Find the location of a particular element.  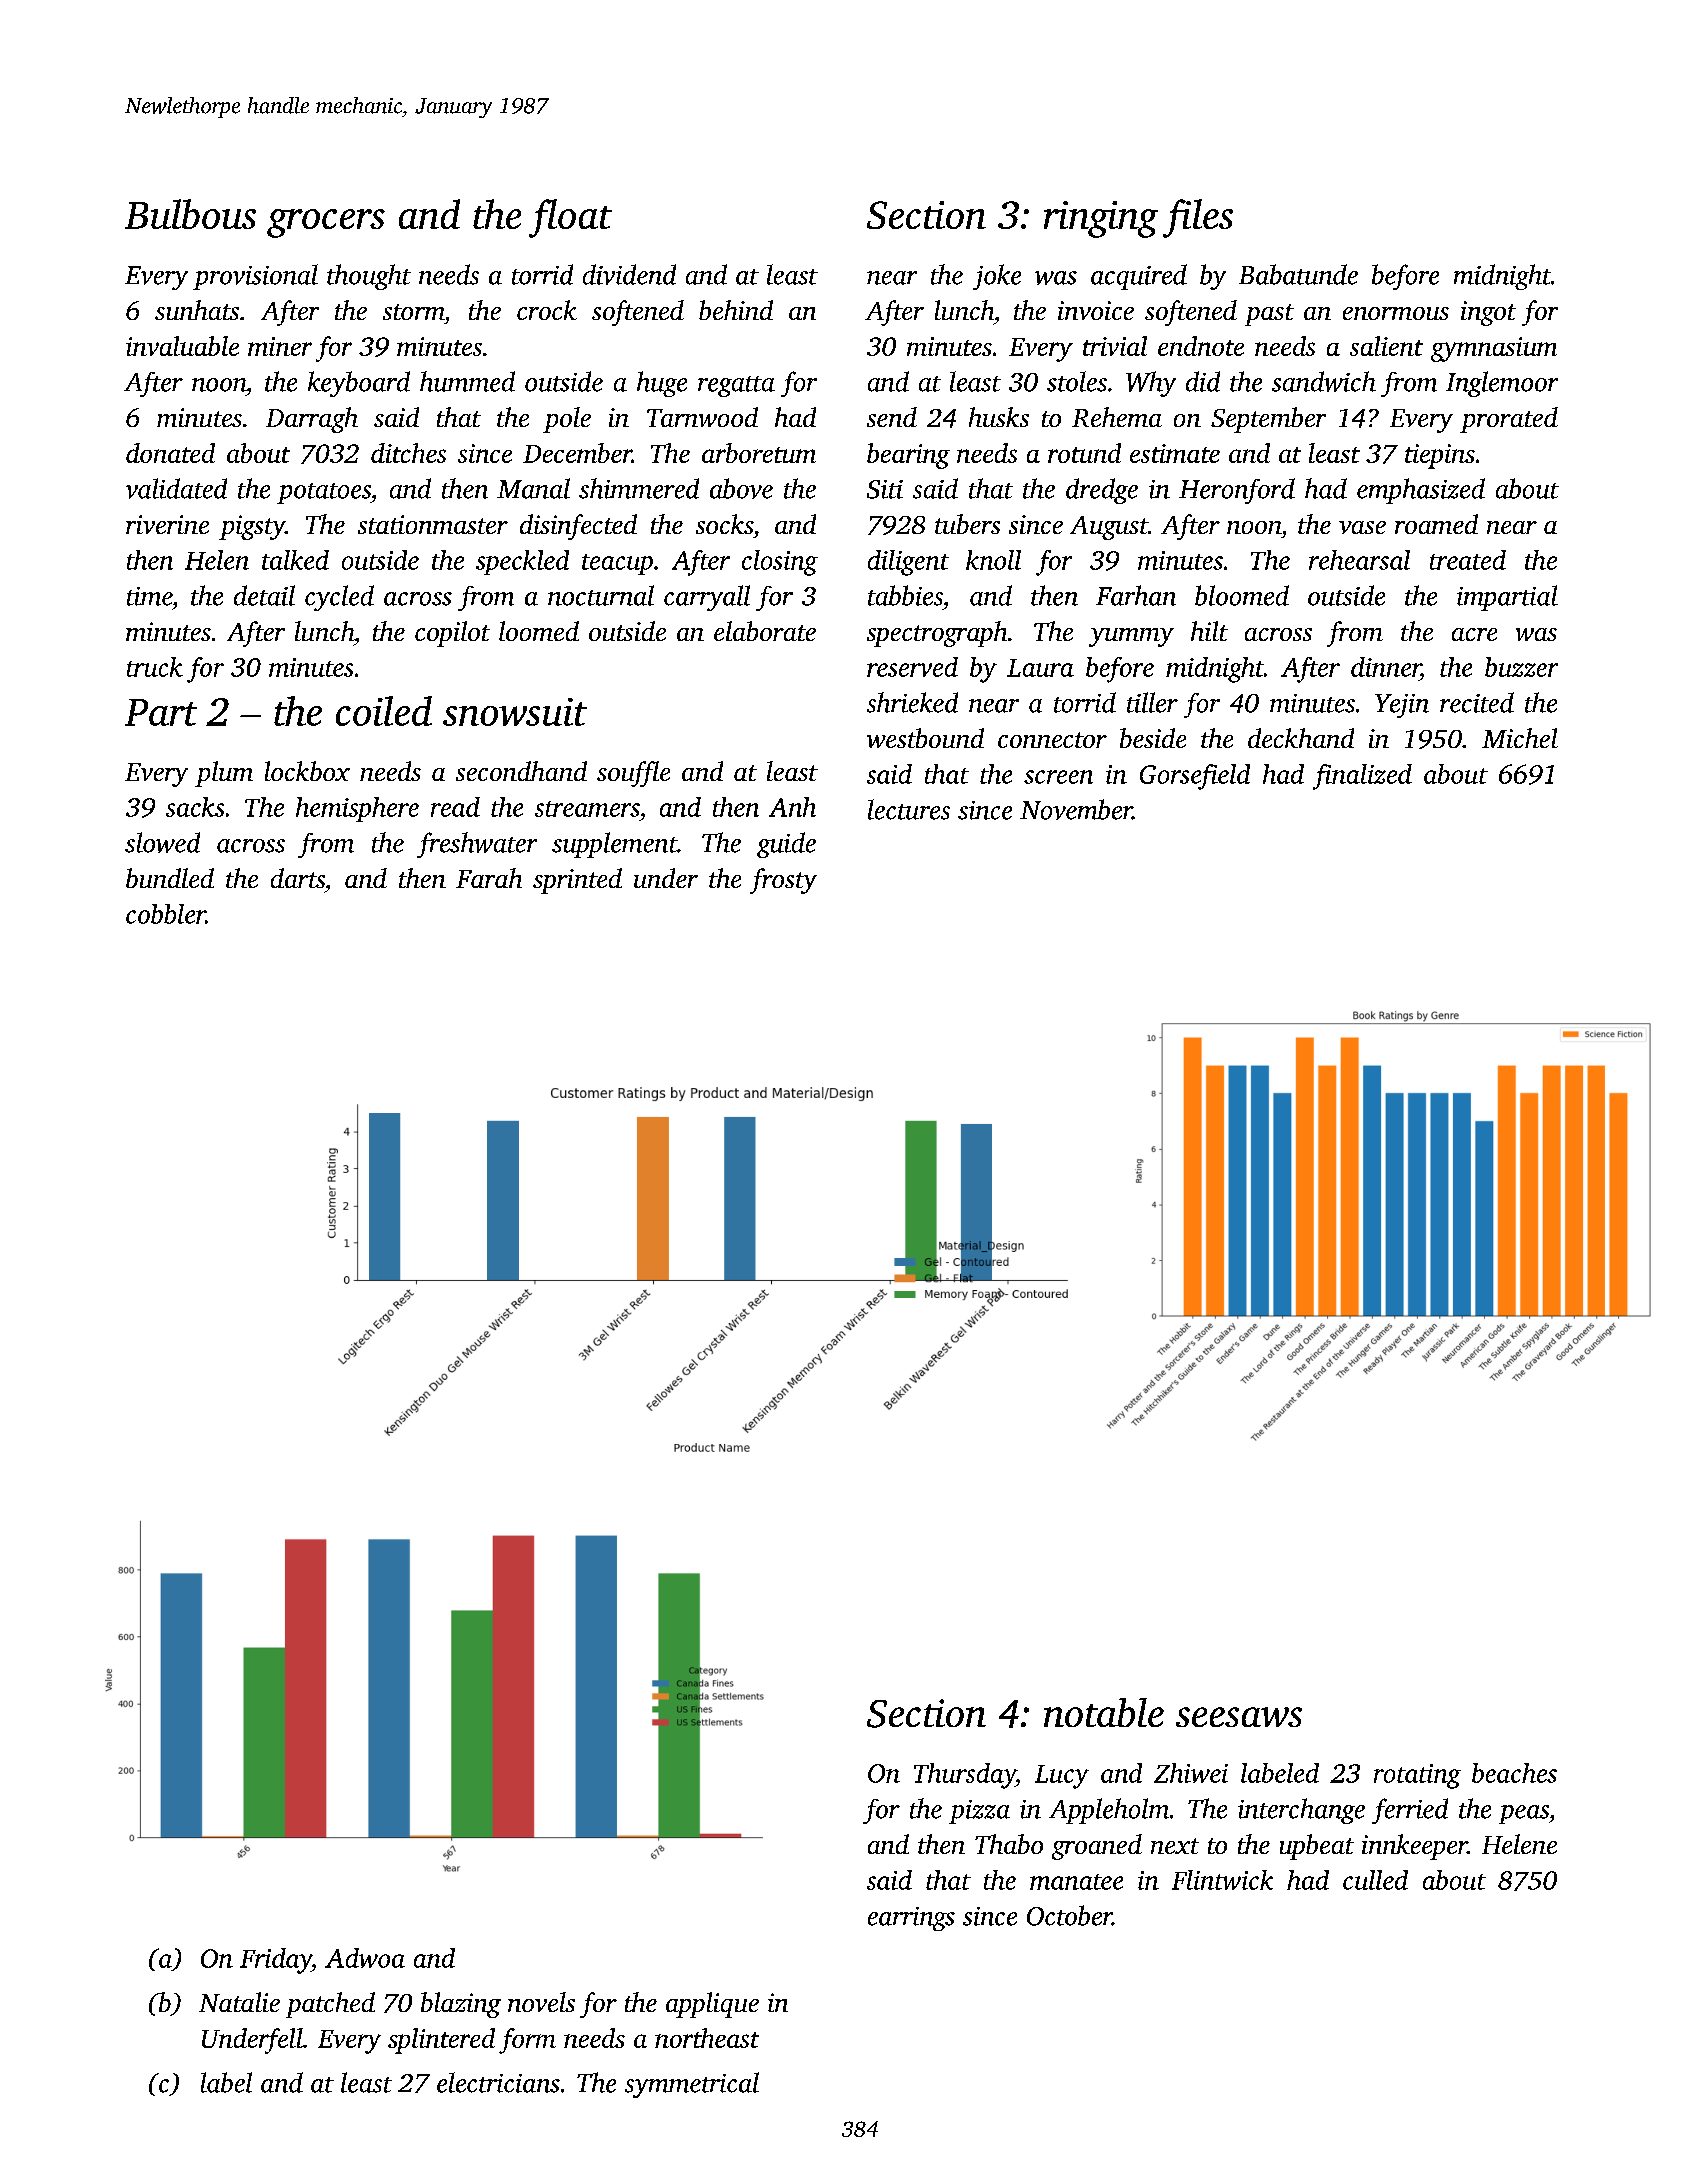

finalized is located at coordinates (1362, 777).
